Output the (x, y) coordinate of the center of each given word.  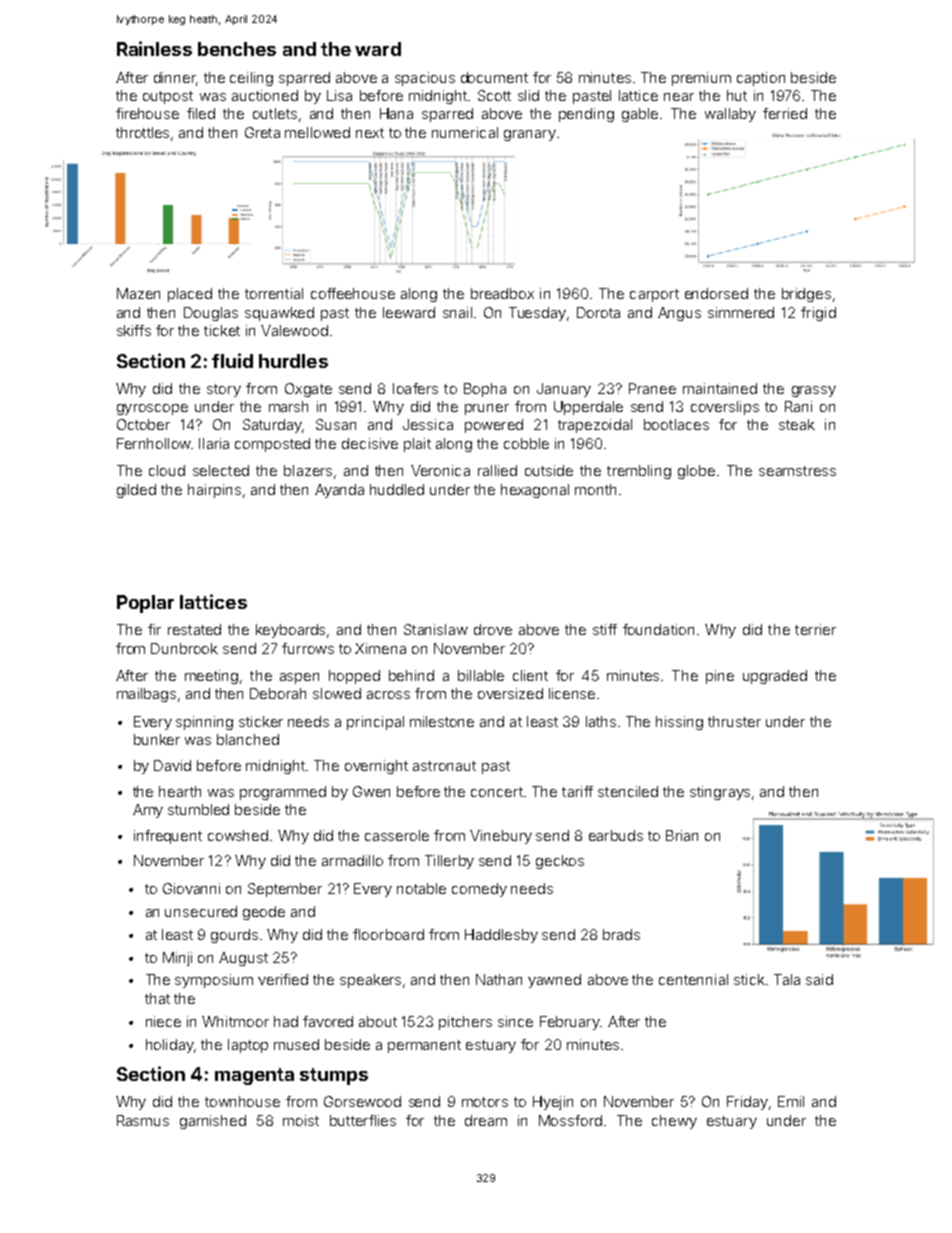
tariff (577, 791)
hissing (679, 723)
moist (301, 1120)
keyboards (290, 631)
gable (640, 115)
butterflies (363, 1120)
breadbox (502, 293)
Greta (262, 132)
